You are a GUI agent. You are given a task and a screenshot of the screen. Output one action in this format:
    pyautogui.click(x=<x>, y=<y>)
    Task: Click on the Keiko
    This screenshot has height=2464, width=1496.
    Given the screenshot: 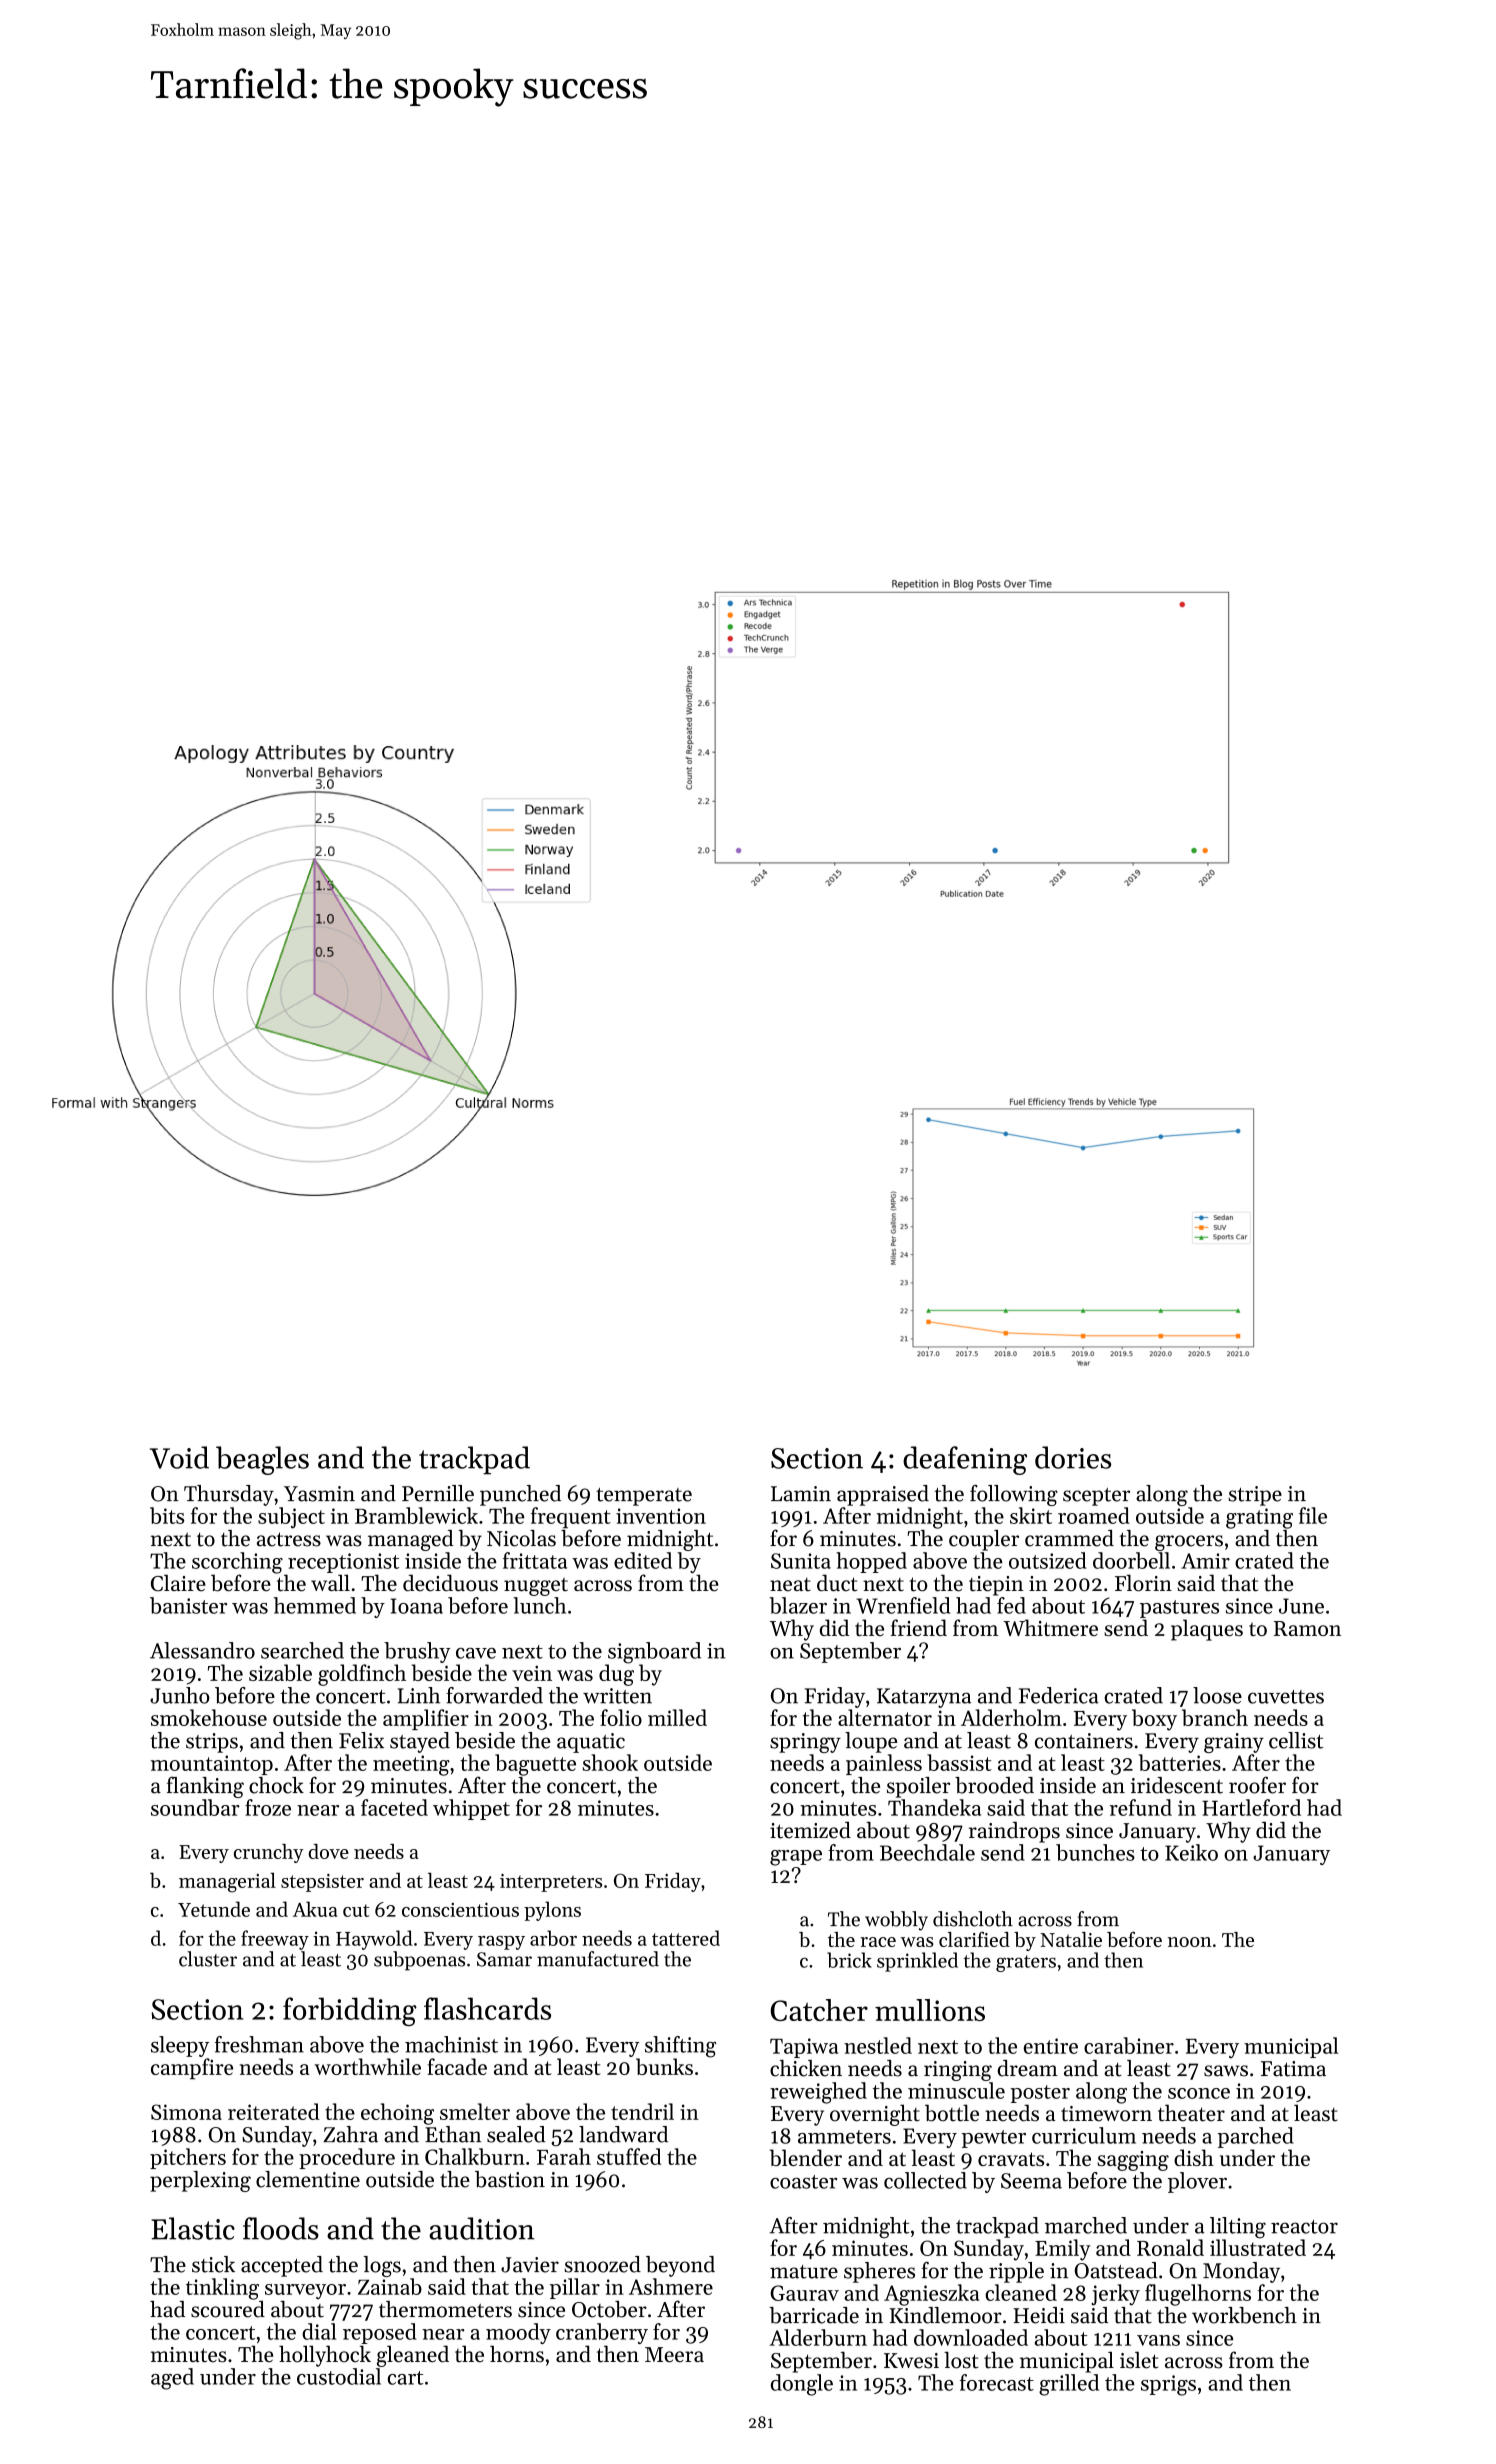 What is the action you would take?
    pyautogui.click(x=1191, y=1852)
